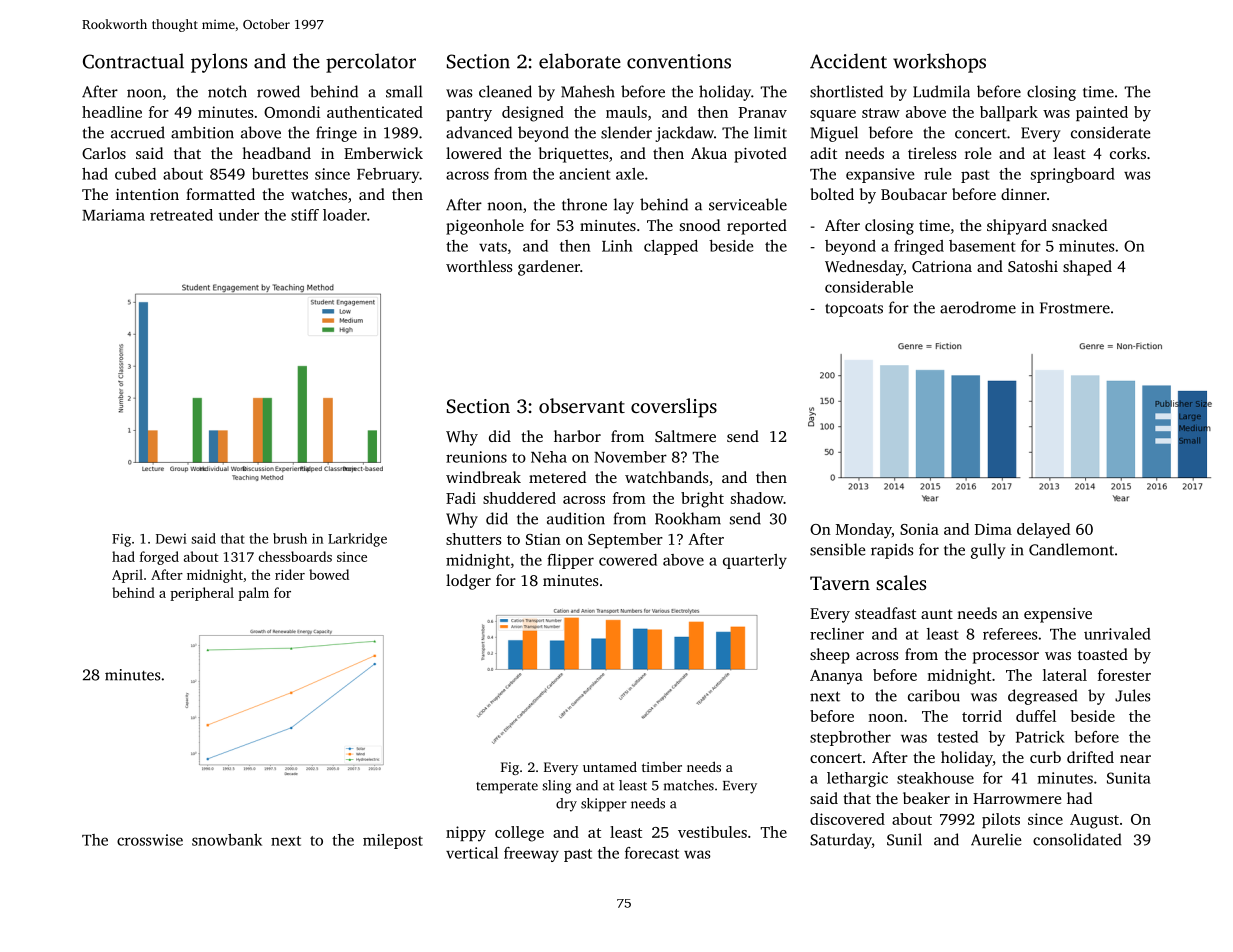 The height and width of the page is (952, 1233). What do you see at coordinates (942, 266) in the page?
I see `Catriona` at bounding box center [942, 266].
